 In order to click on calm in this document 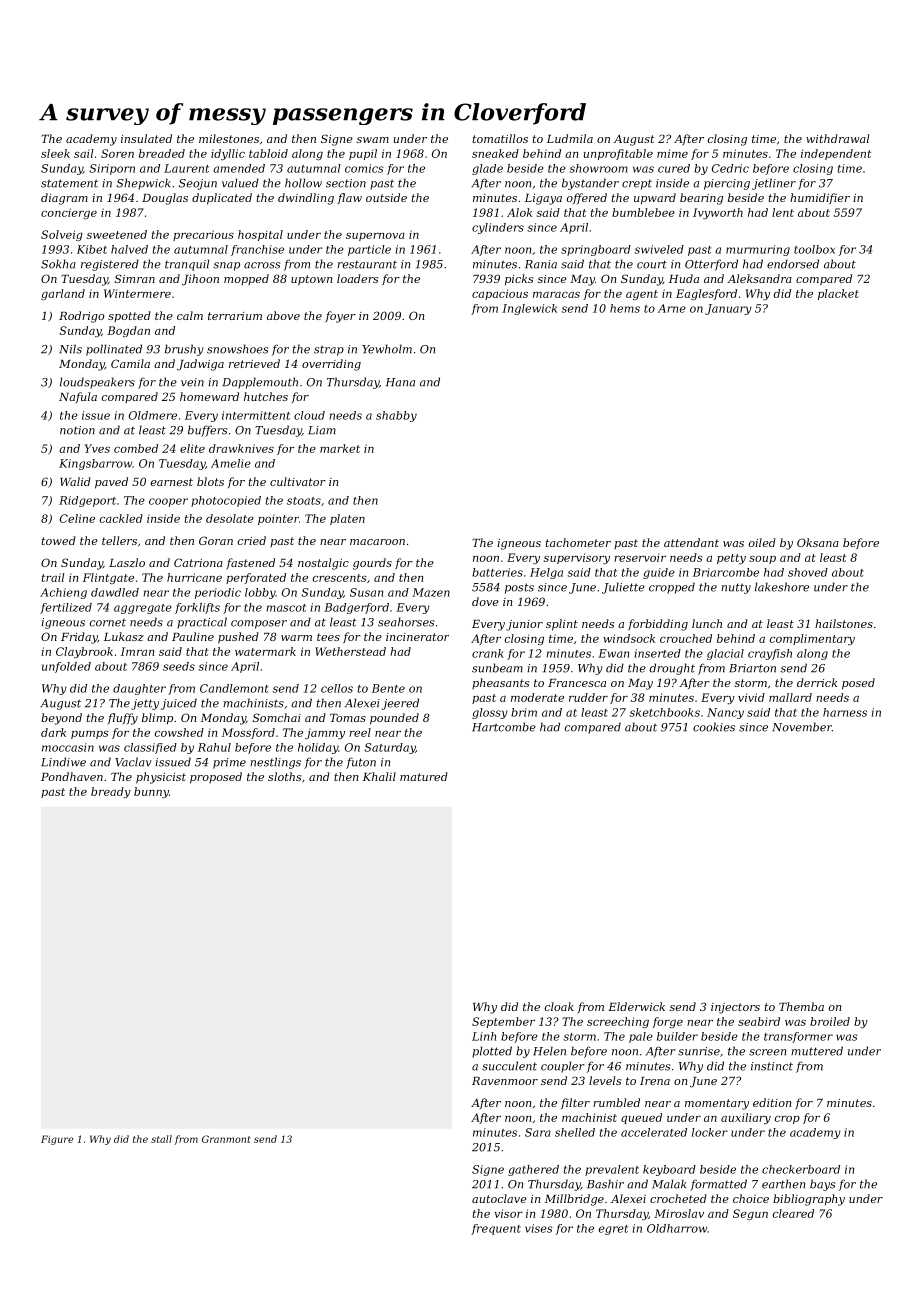, I will do `click(190, 315)`.
